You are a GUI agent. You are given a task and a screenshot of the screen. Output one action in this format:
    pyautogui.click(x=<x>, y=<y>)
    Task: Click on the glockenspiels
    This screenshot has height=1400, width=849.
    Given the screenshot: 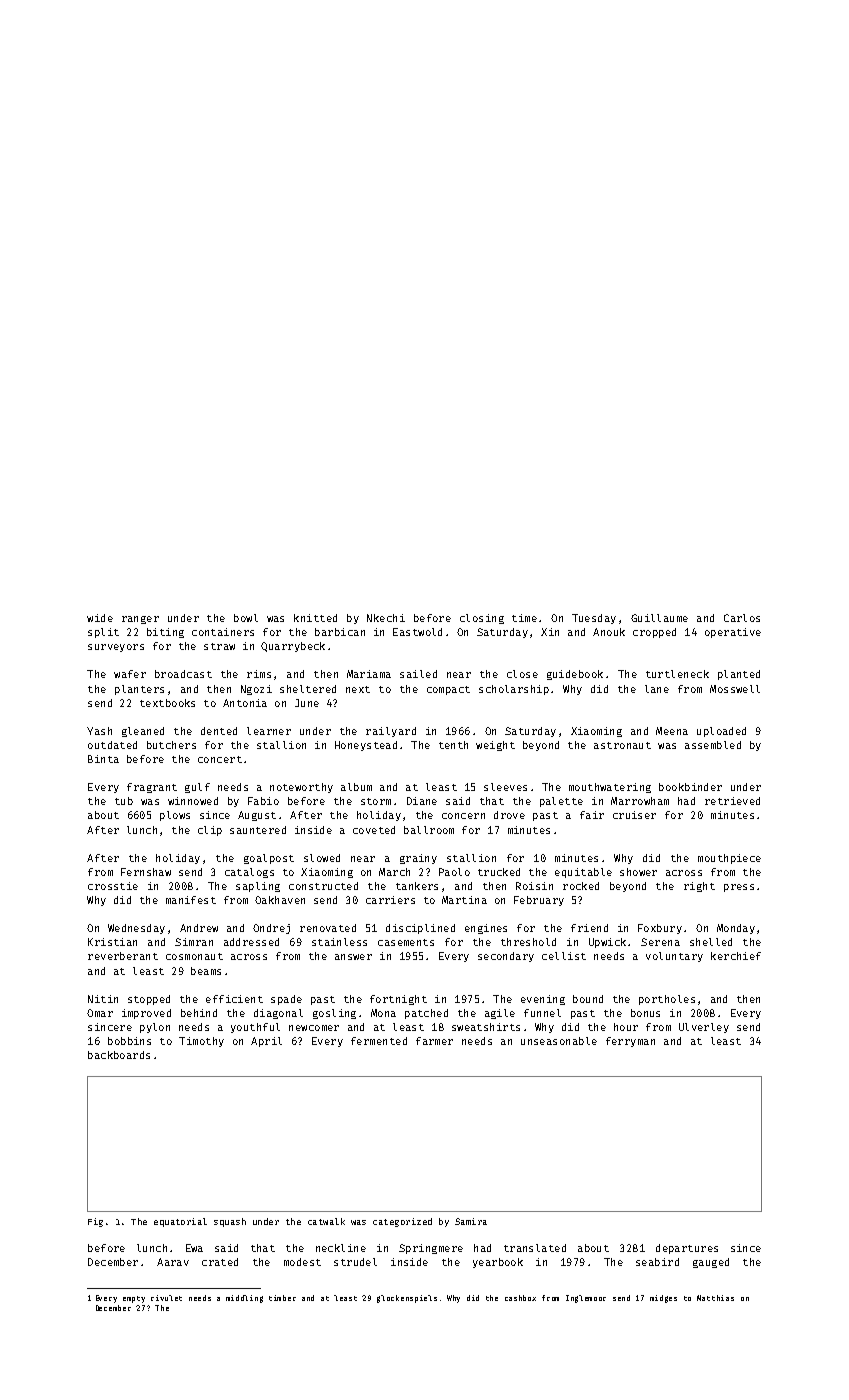 What is the action you would take?
    pyautogui.click(x=407, y=1299)
